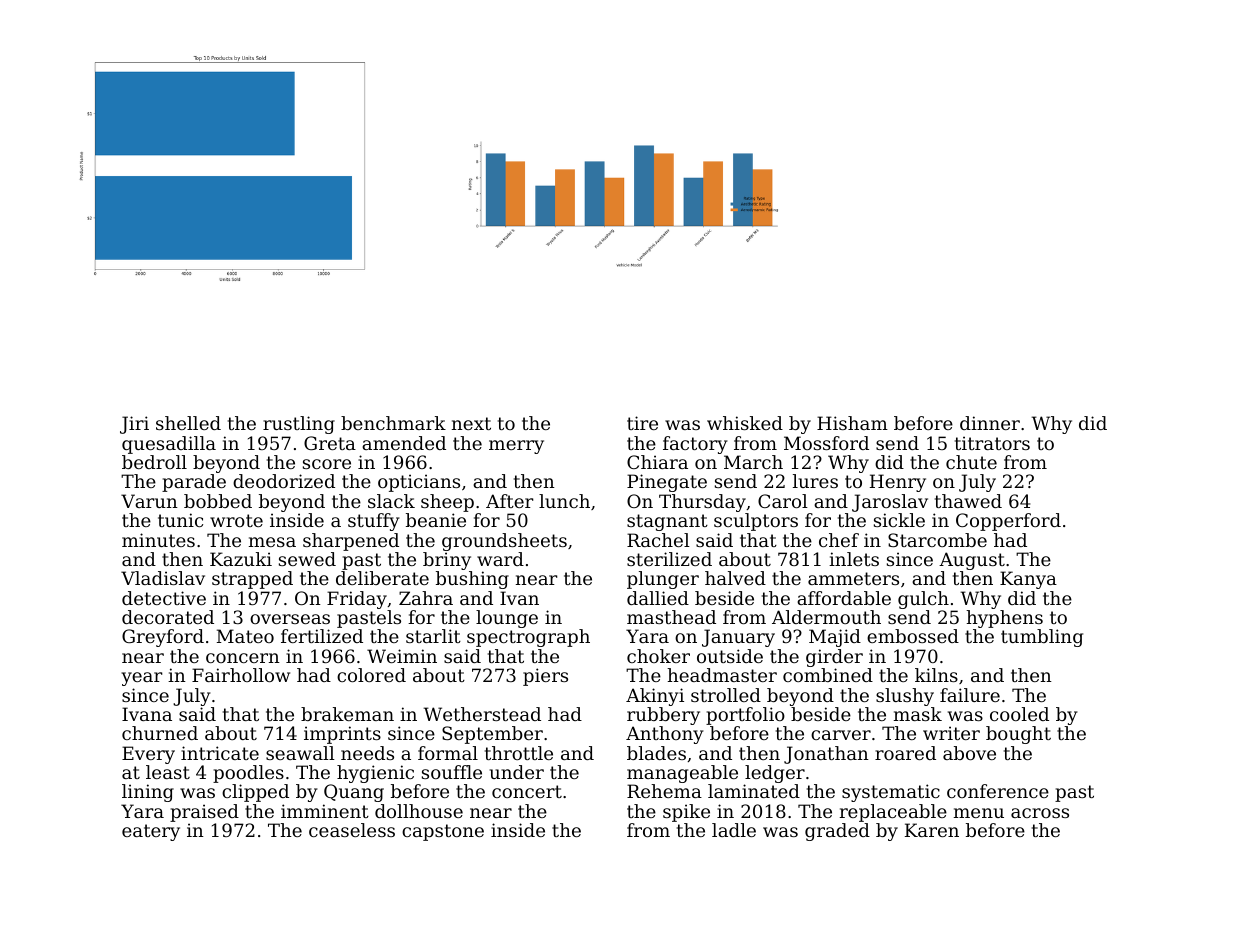 This screenshot has height=952, width=1233. What do you see at coordinates (686, 813) in the screenshot?
I see `spike` at bounding box center [686, 813].
